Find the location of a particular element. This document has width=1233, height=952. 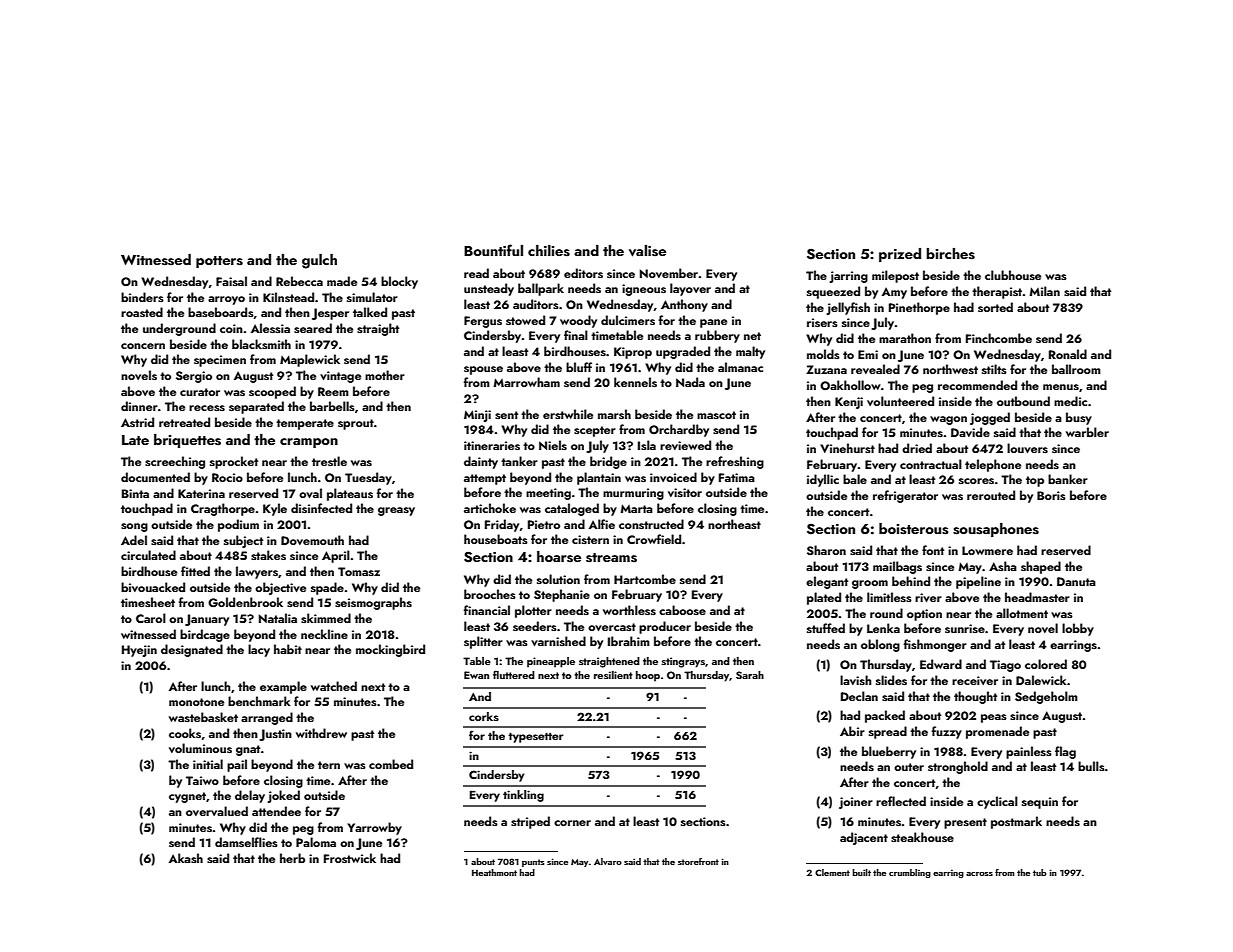

Hartcombe is located at coordinates (645, 579).
